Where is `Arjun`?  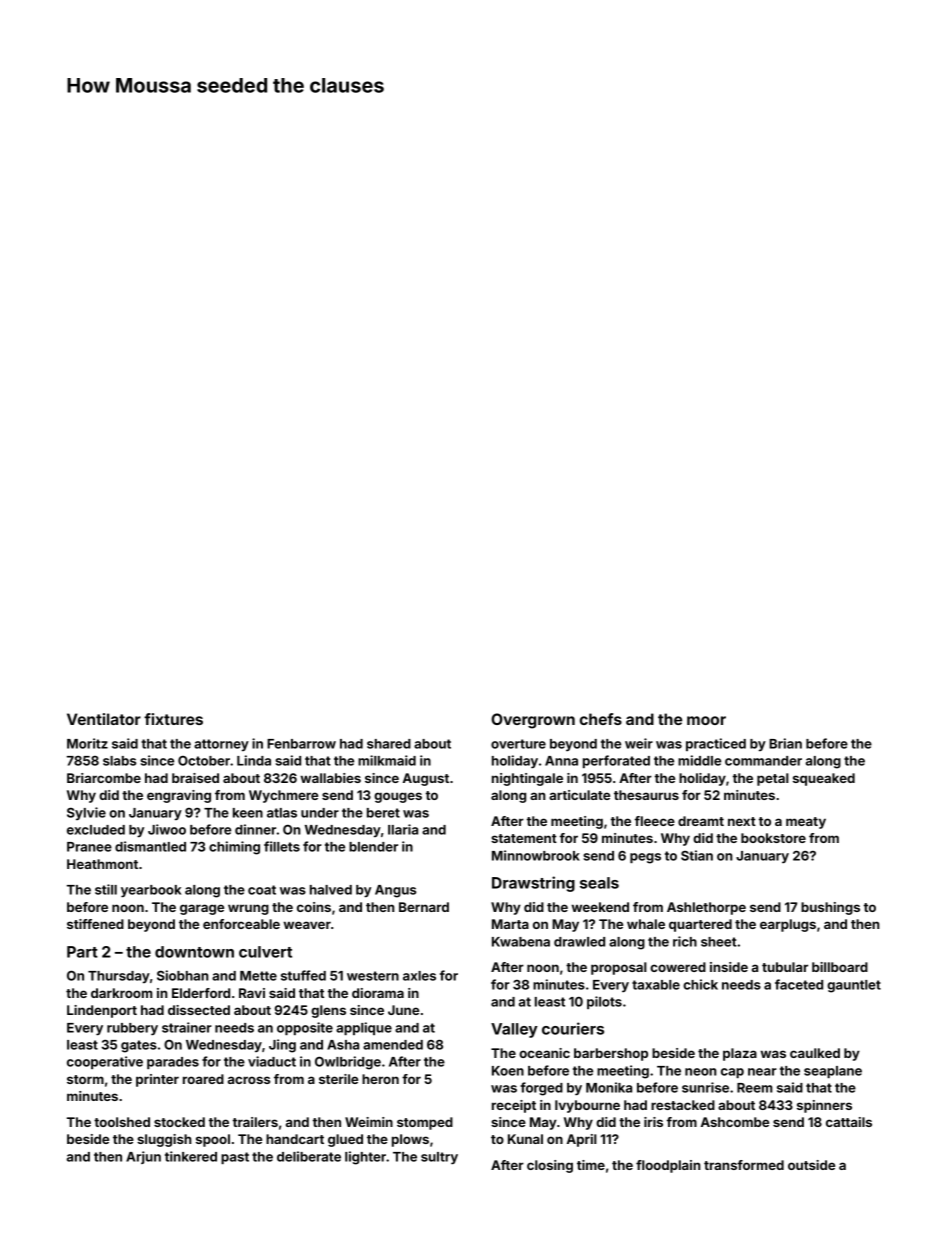 Arjun is located at coordinates (143, 1157).
